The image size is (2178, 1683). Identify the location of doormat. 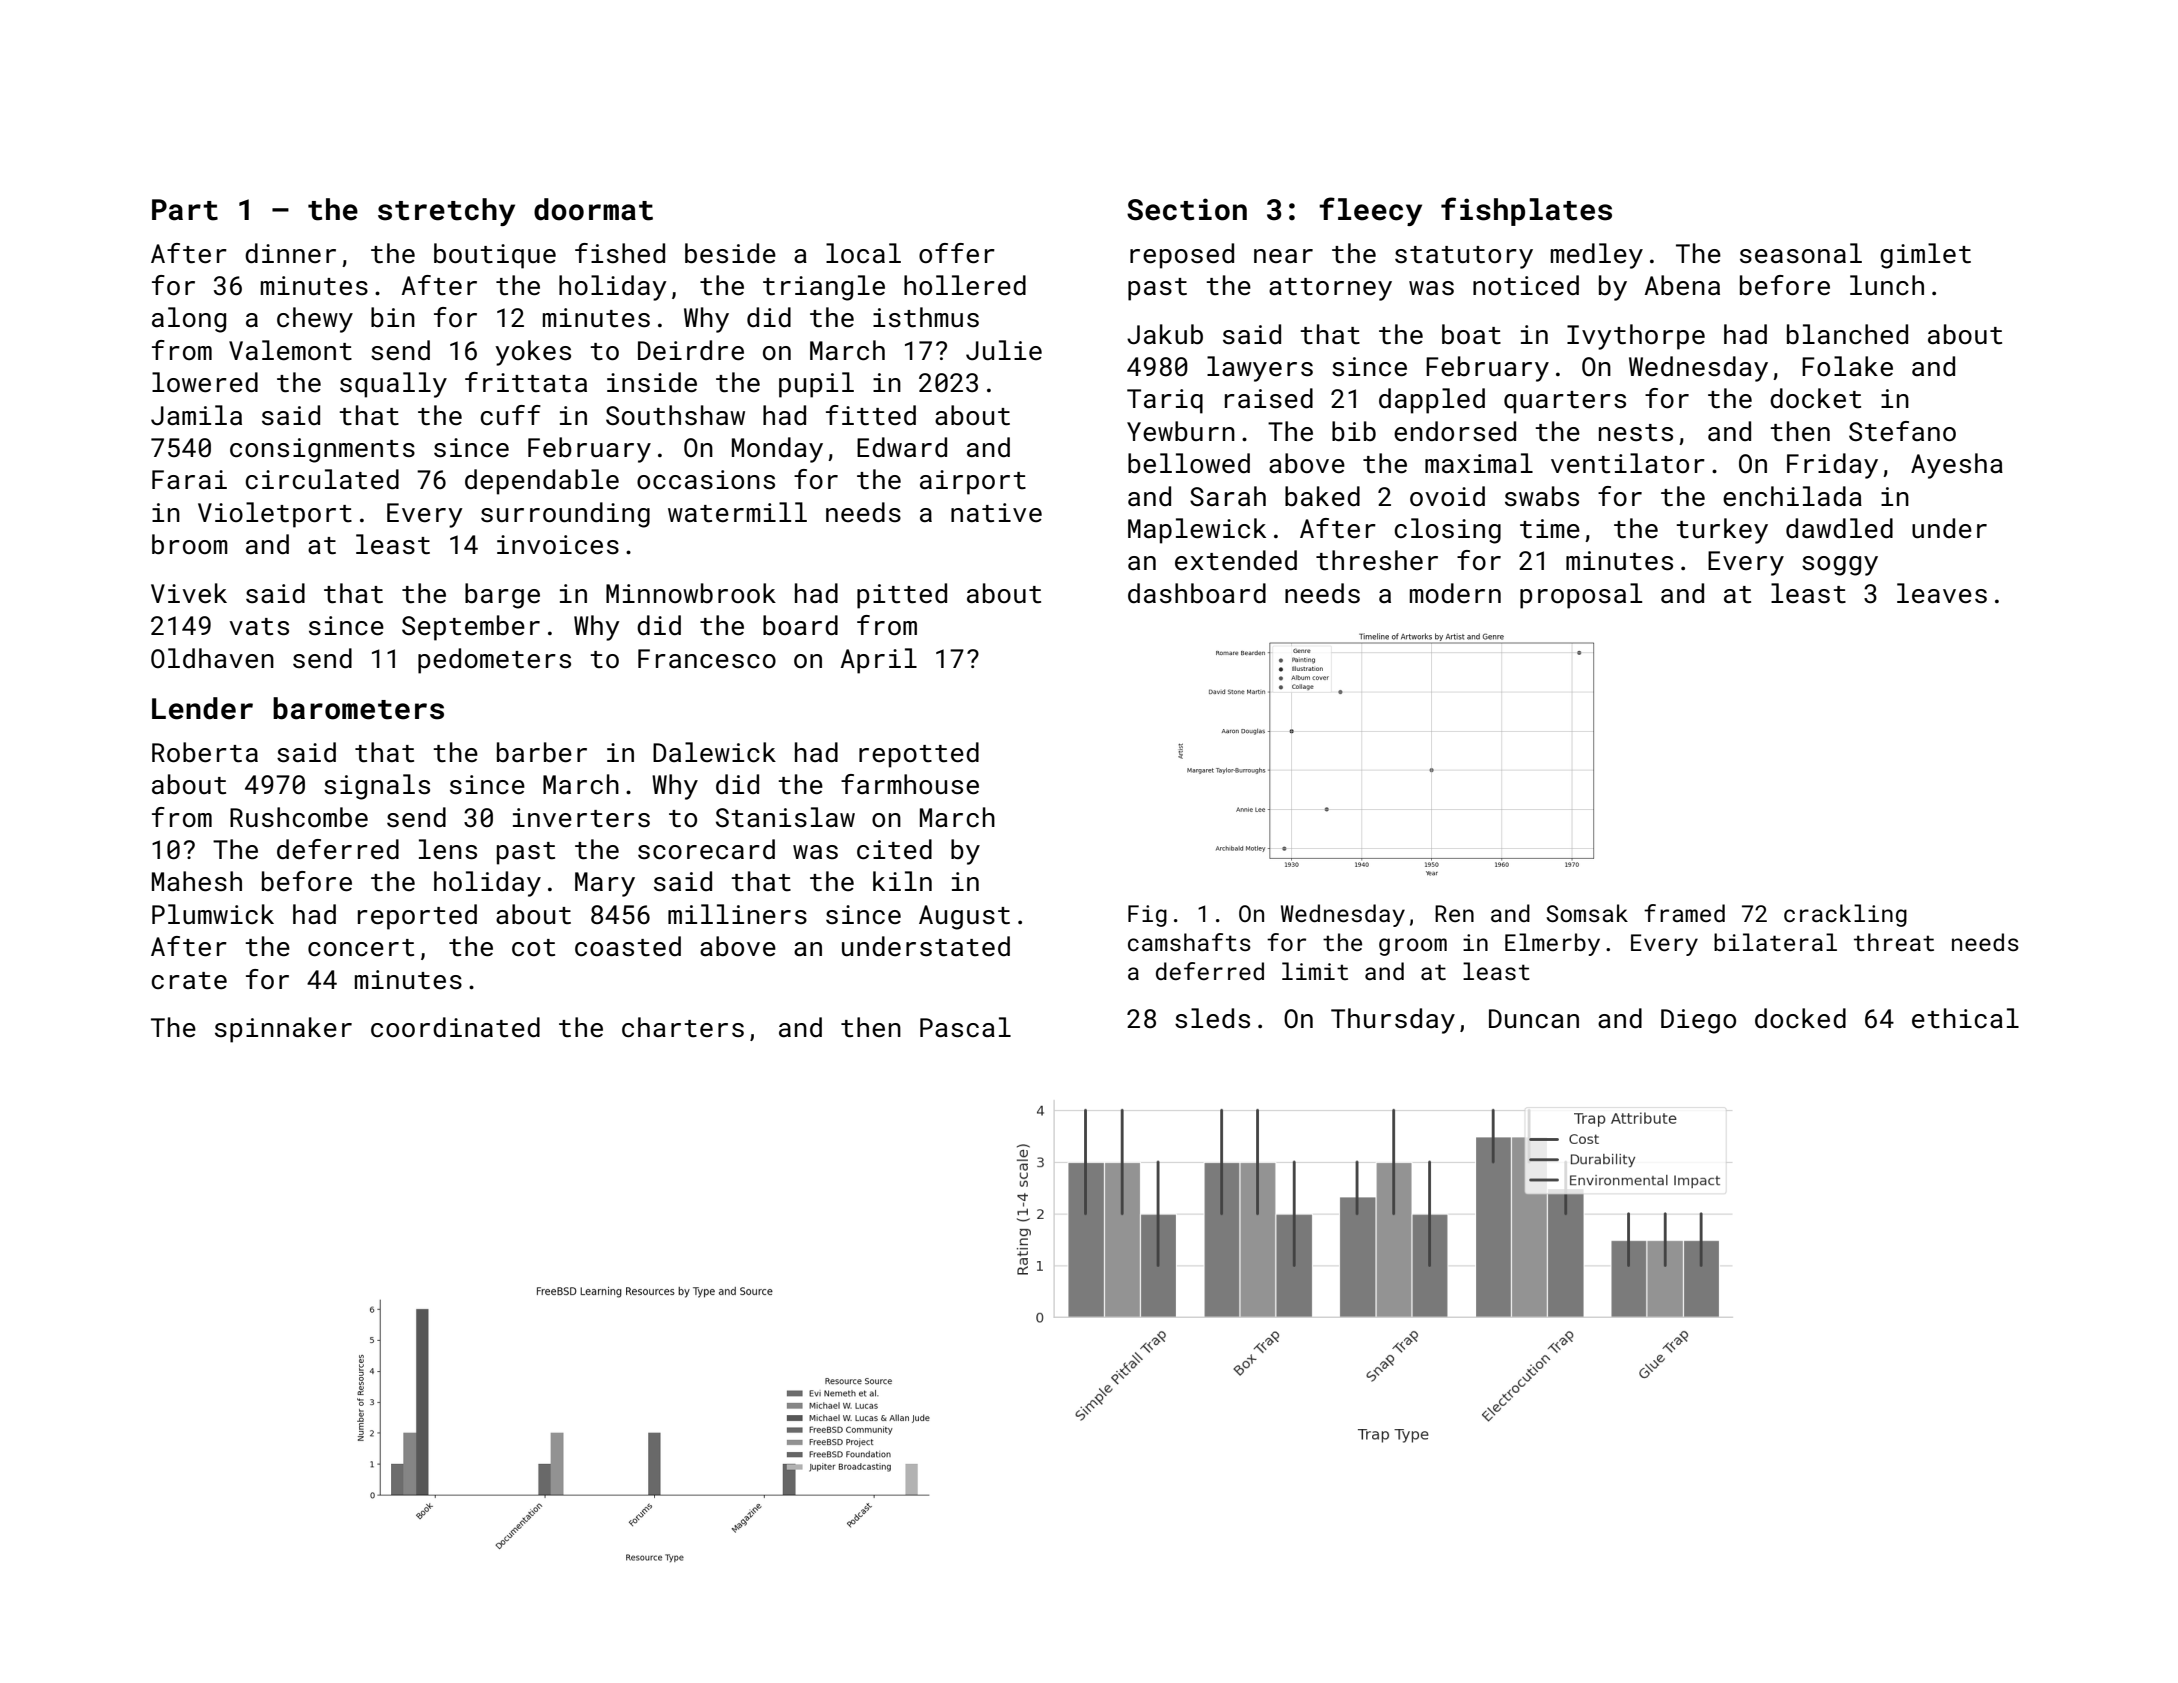
(593, 209).
